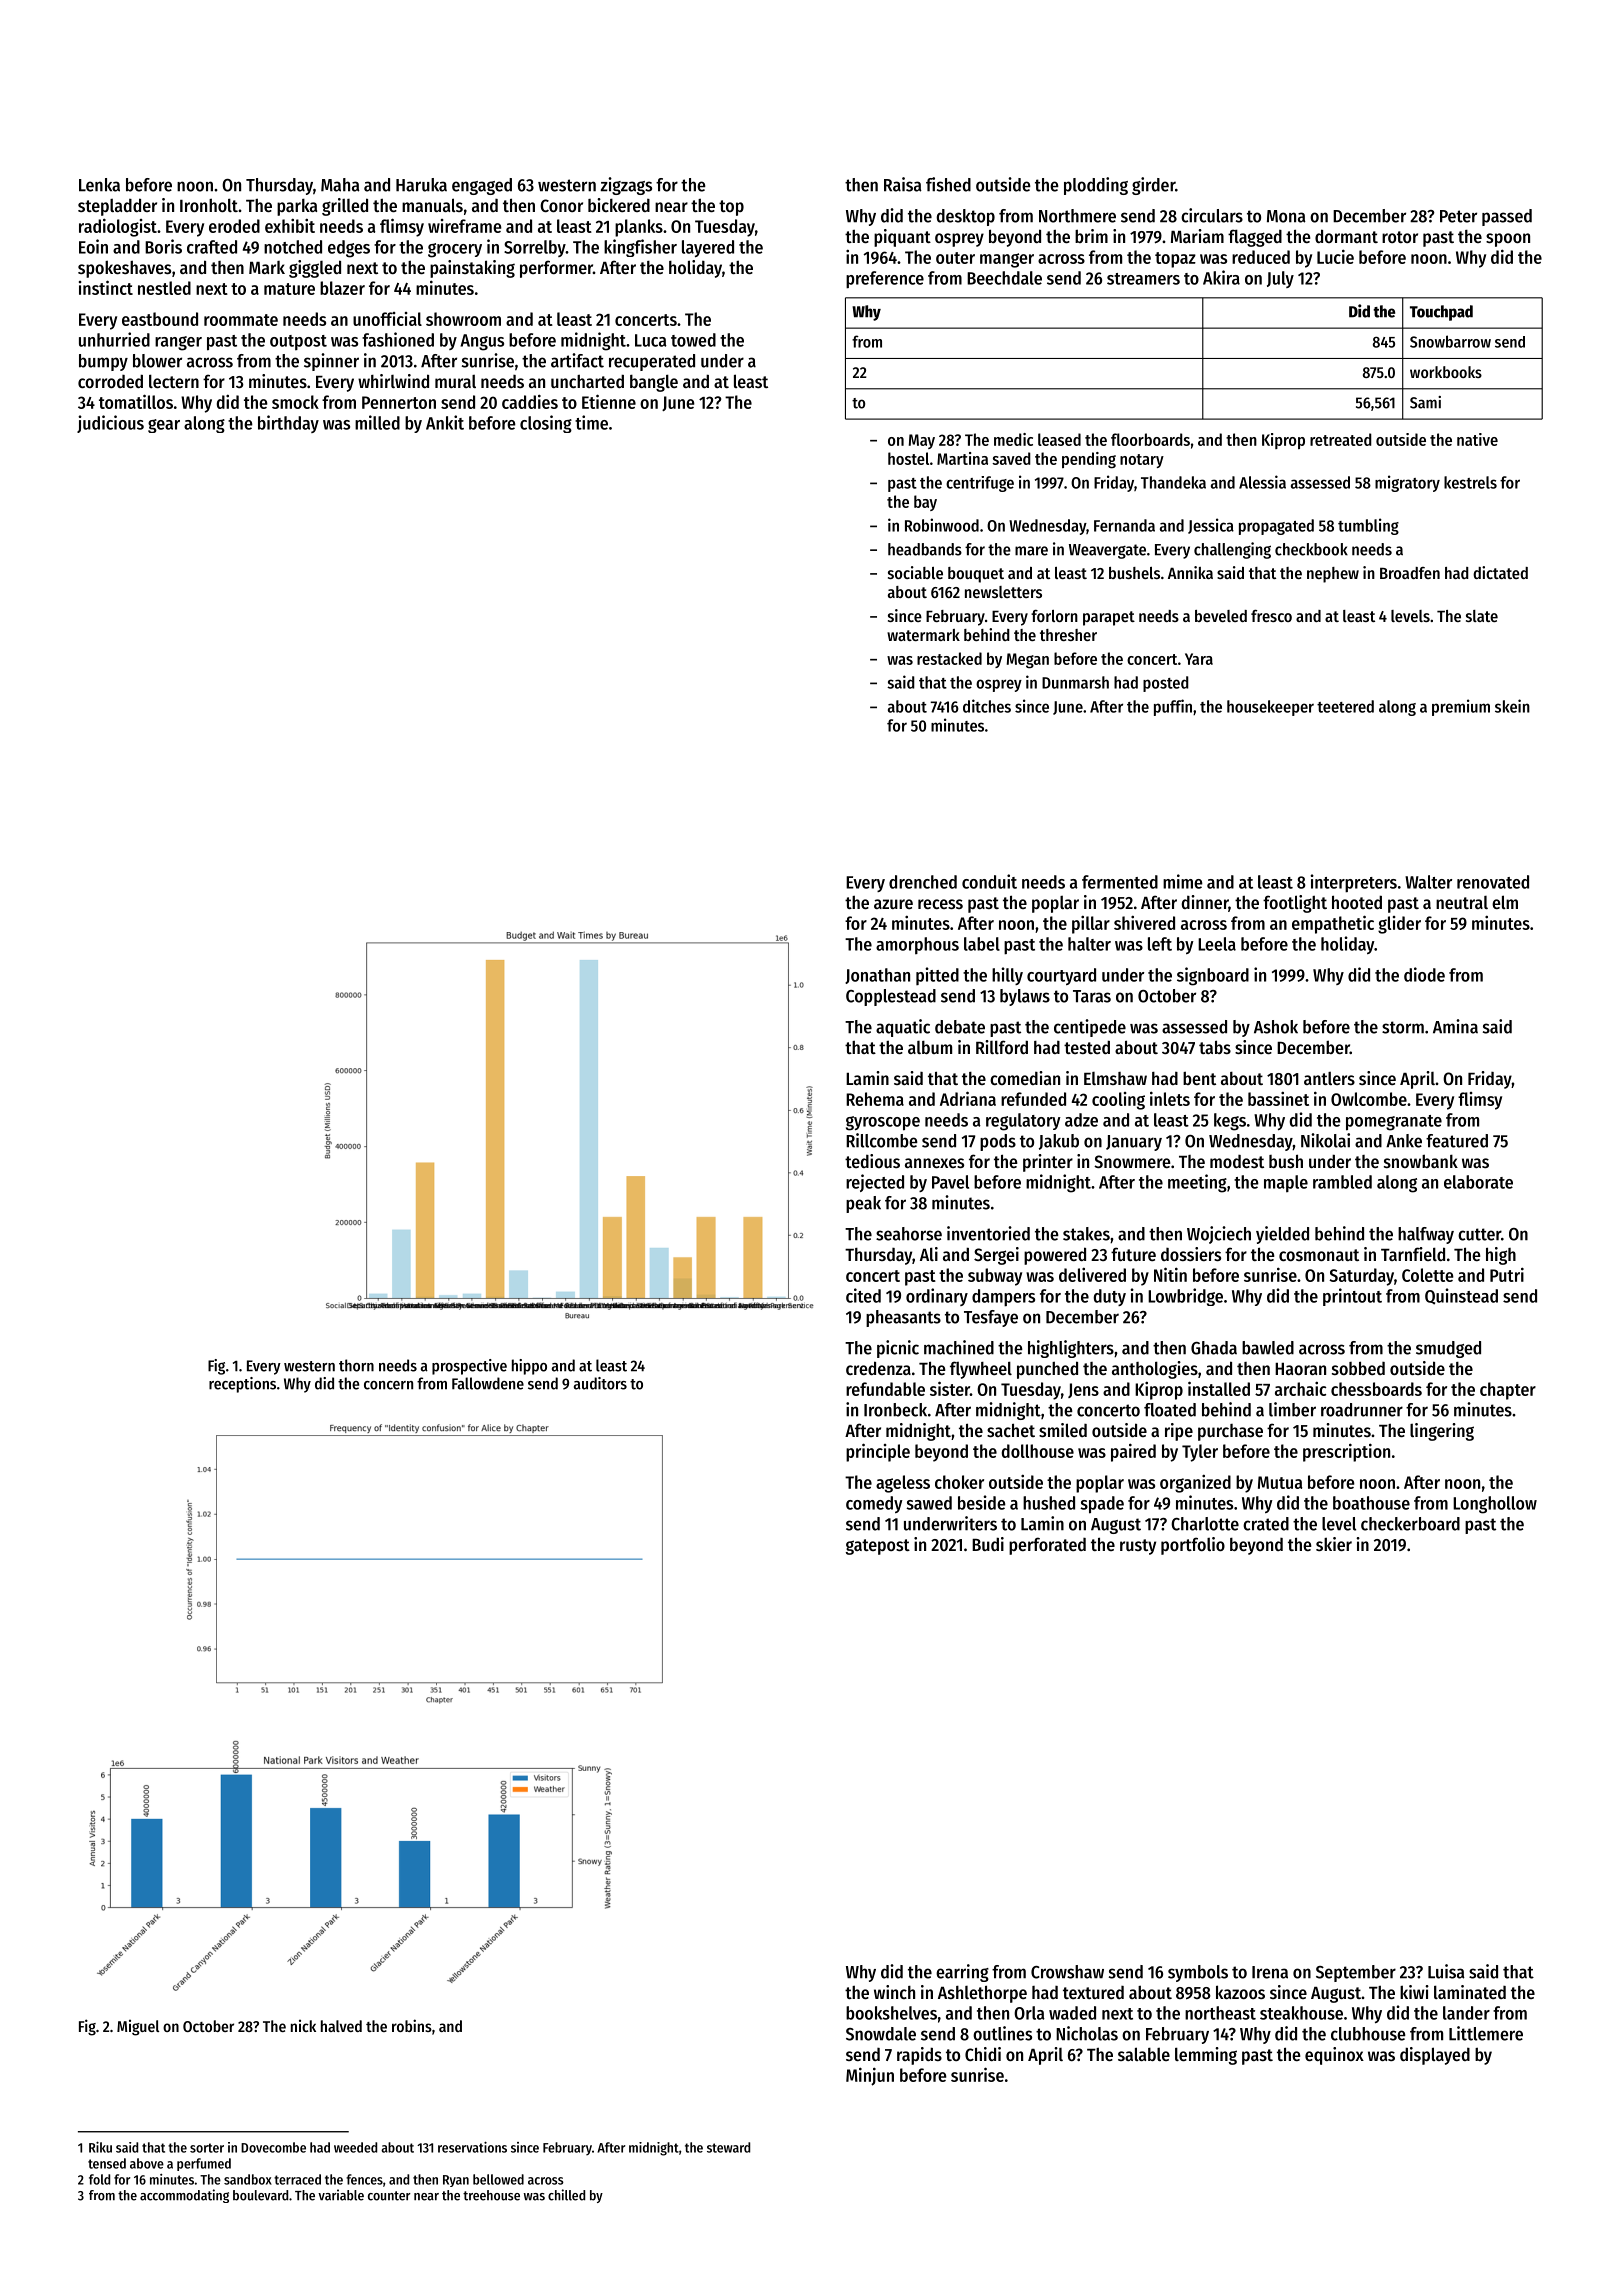  I want to click on girder, so click(1153, 186).
